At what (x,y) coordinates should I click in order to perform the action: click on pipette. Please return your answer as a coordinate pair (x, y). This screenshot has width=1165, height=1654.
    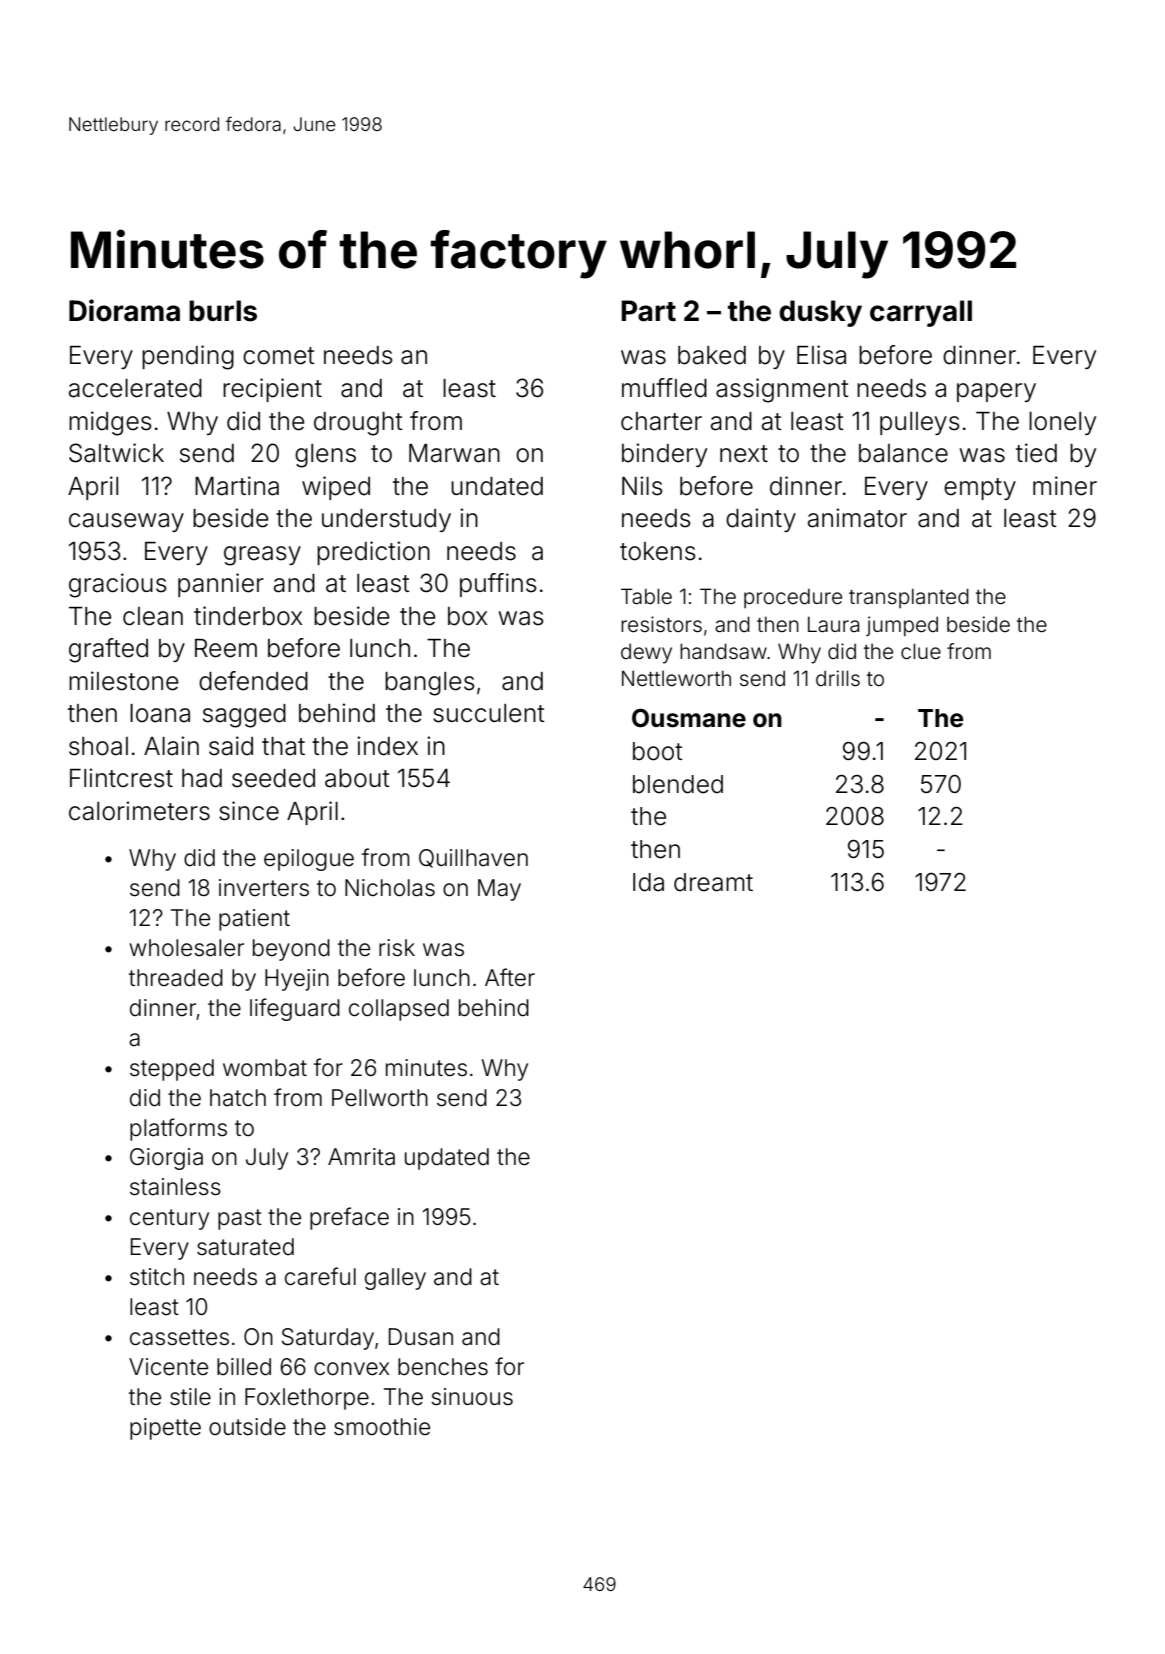
    Looking at the image, I should click on (165, 1429).
